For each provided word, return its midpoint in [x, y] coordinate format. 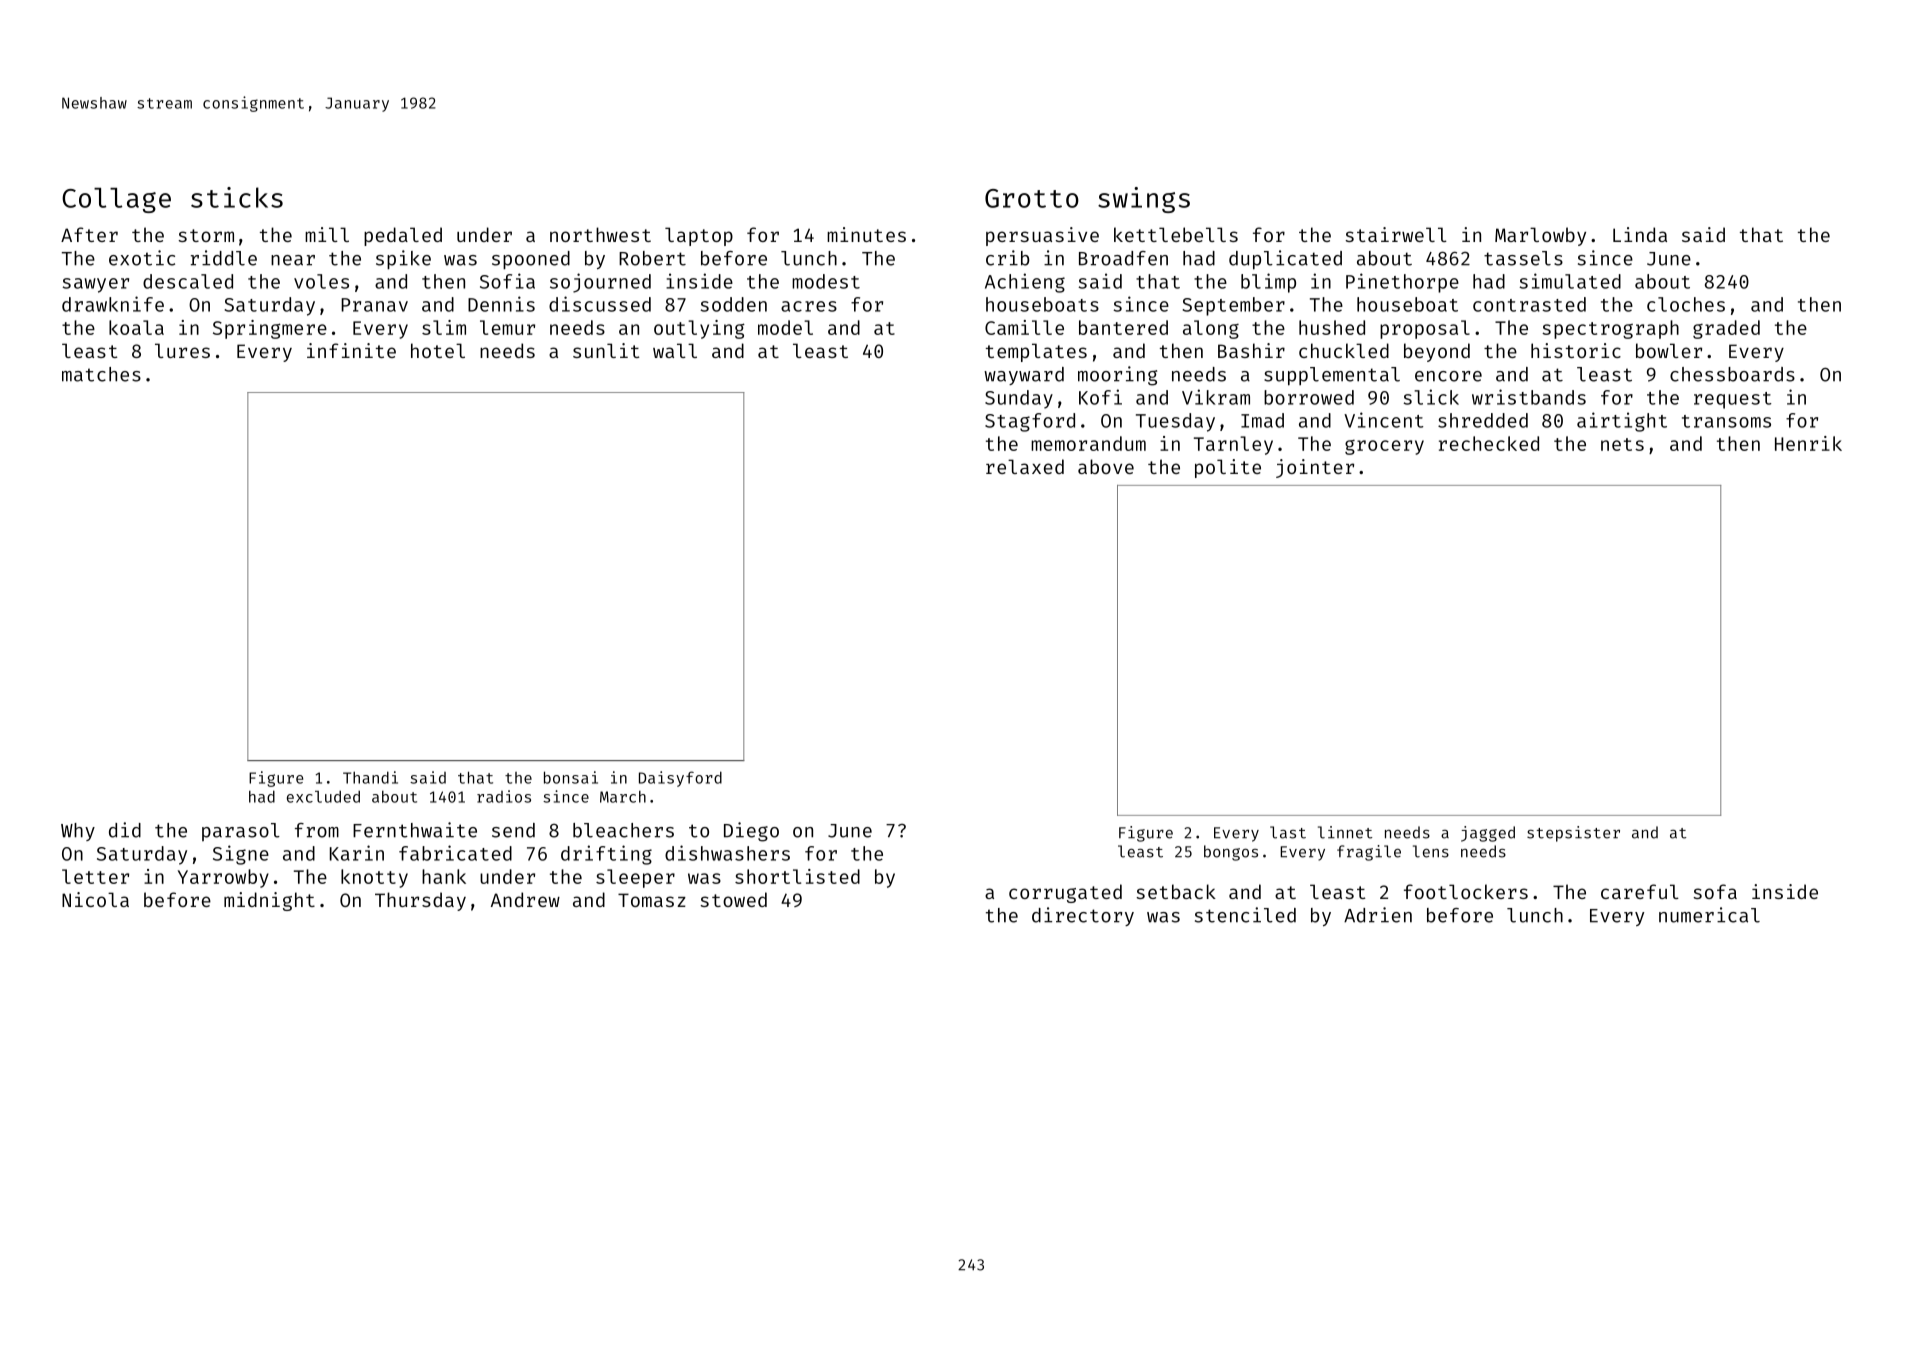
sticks [237, 197]
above [1106, 466]
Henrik [1808, 443]
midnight [269, 901]
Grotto [1032, 198]
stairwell [1396, 234]
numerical [1709, 915]
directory [1083, 916]
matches [101, 374]
